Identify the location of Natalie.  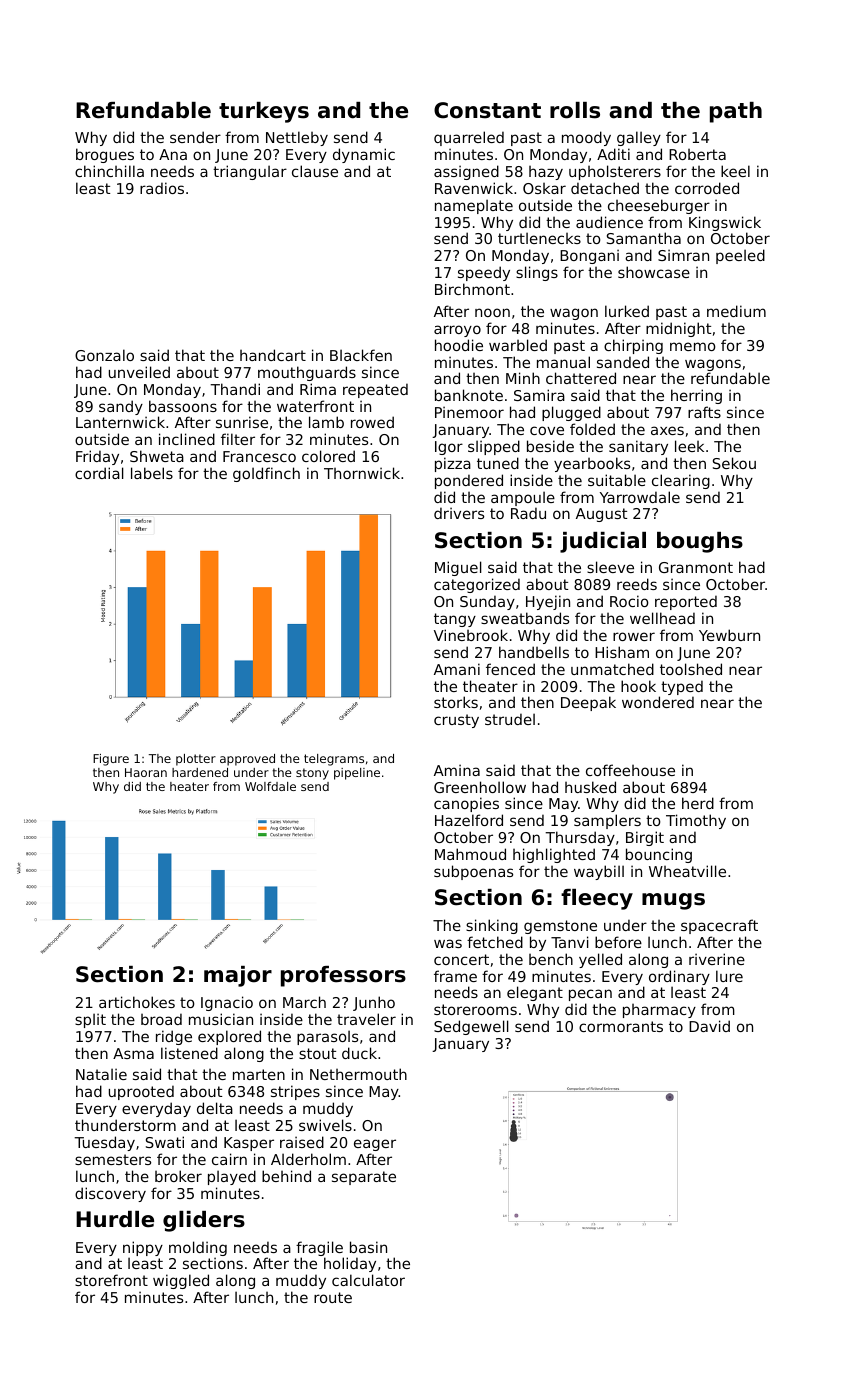
(101, 1074).
